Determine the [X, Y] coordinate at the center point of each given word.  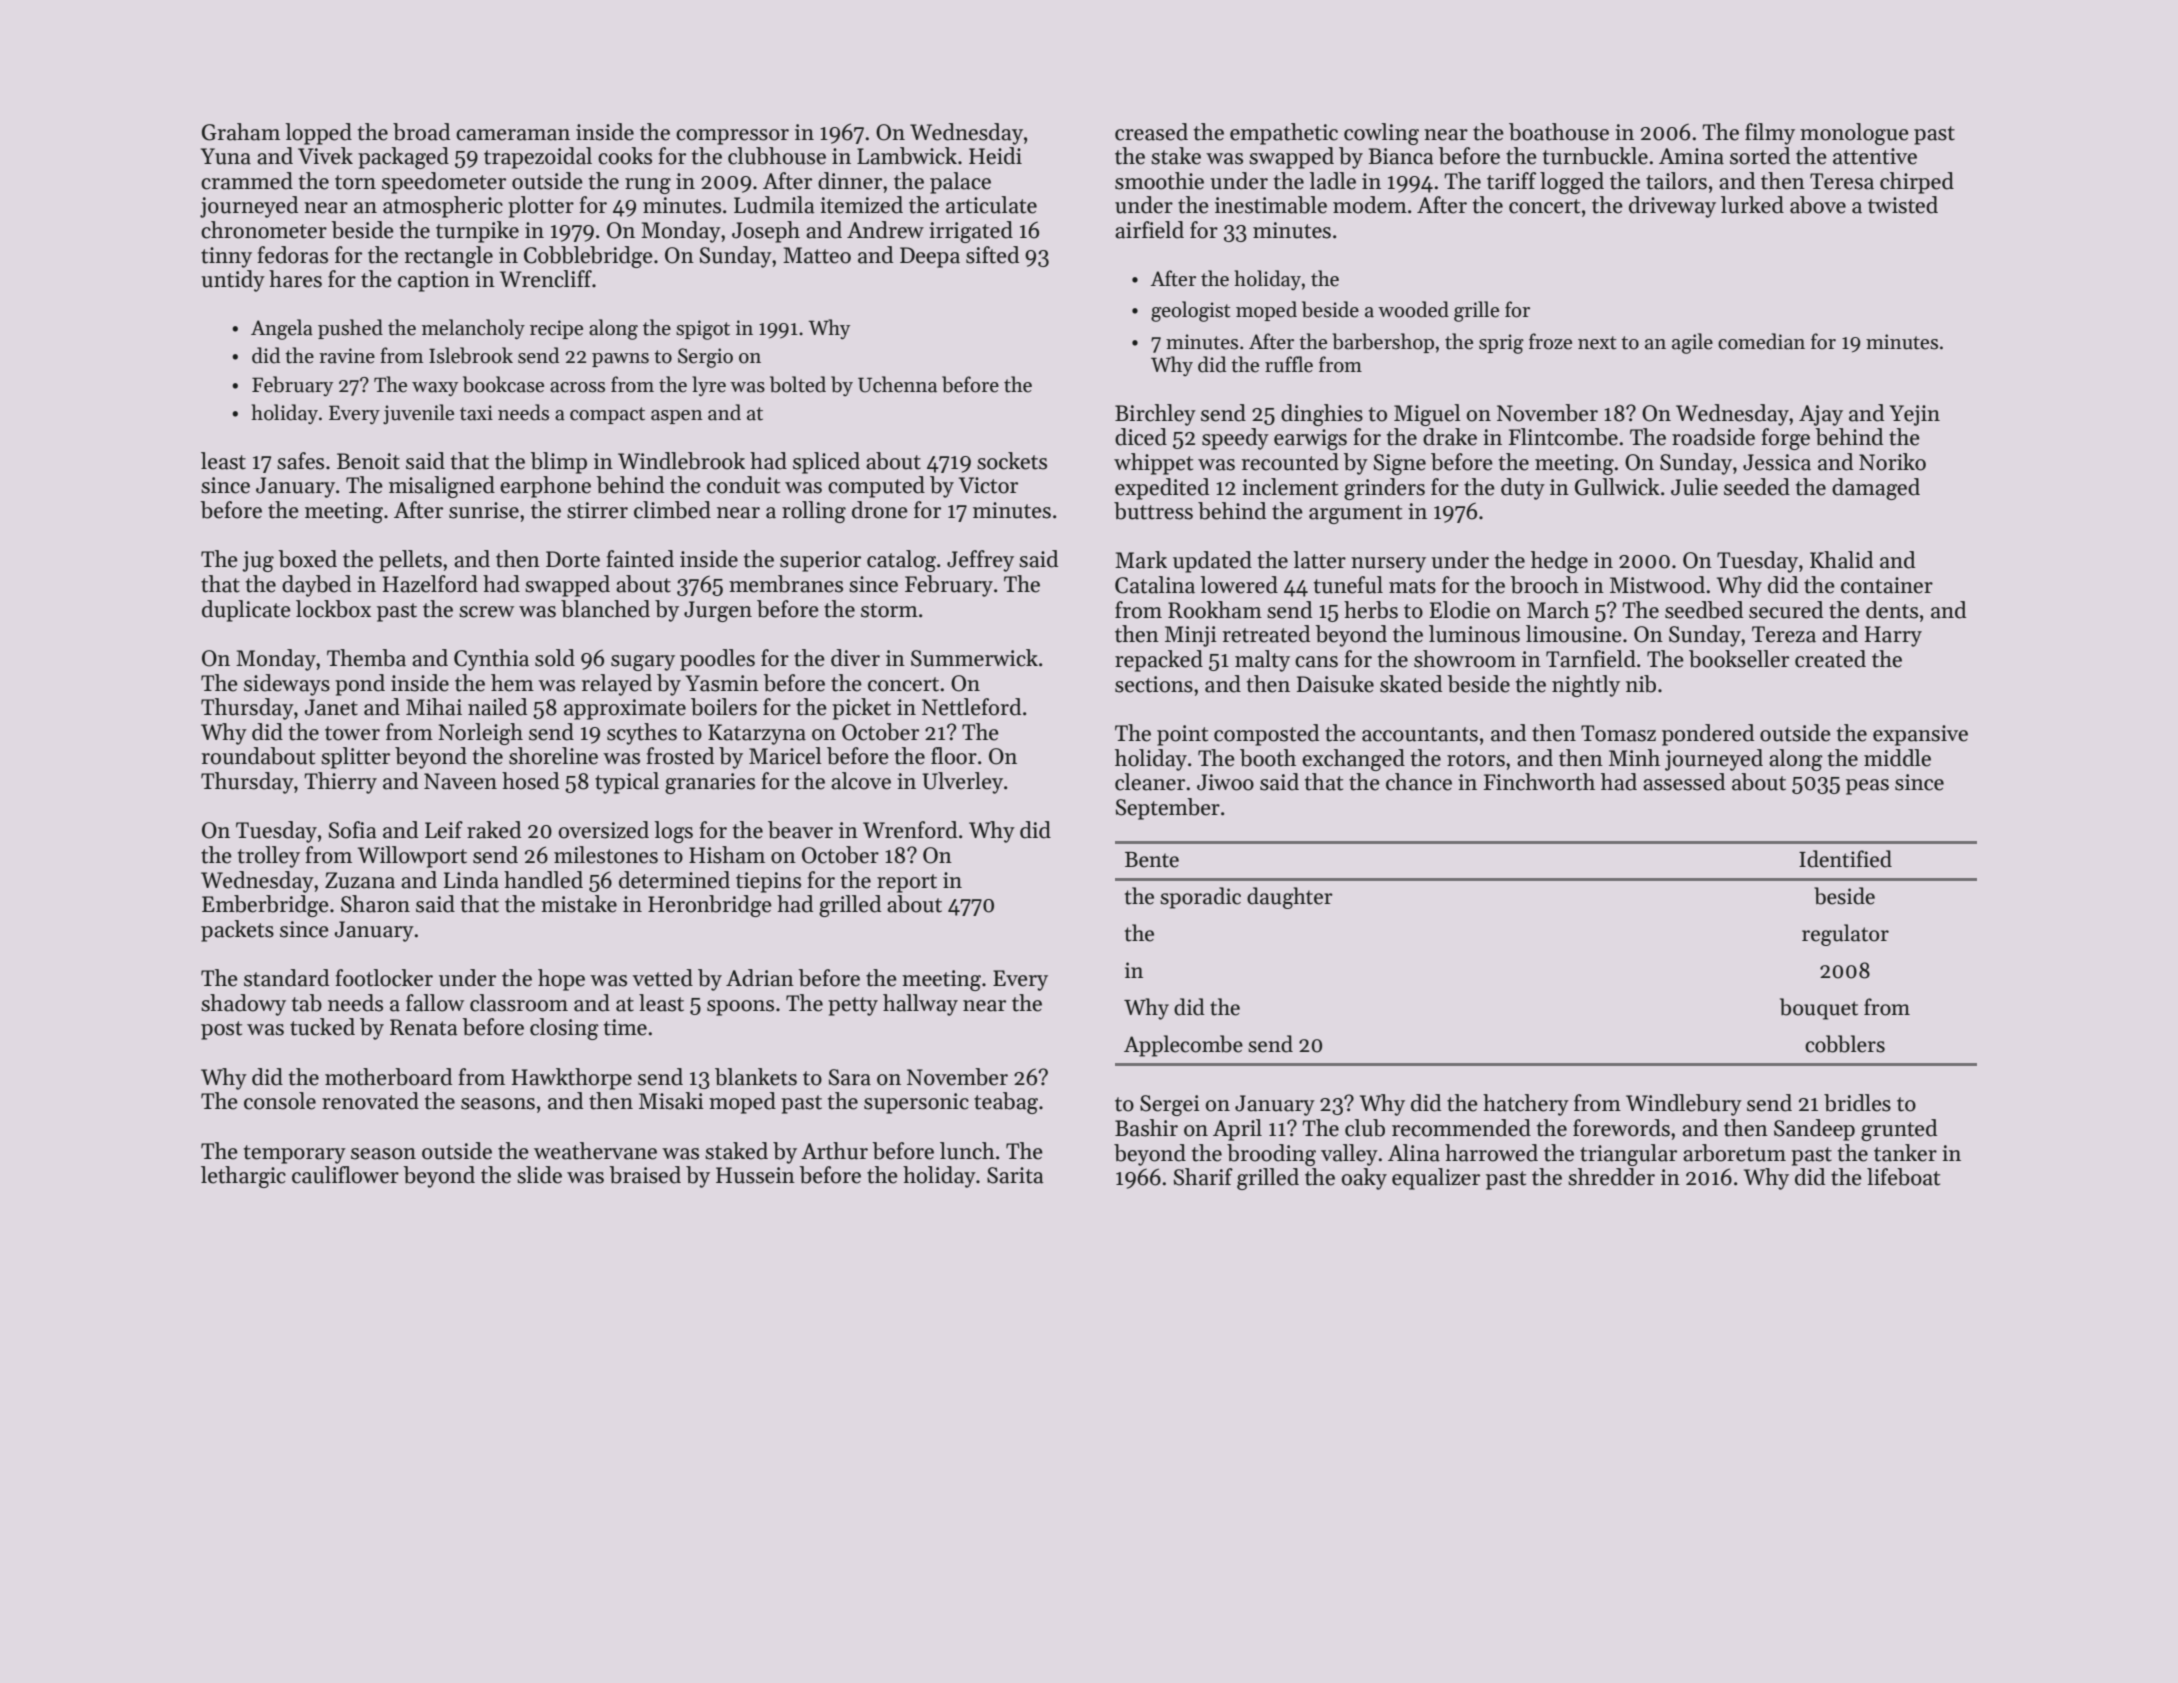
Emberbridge [265, 906]
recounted [1290, 462]
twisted [1903, 205]
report [907, 883]
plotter [541, 207]
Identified [1845, 859]
